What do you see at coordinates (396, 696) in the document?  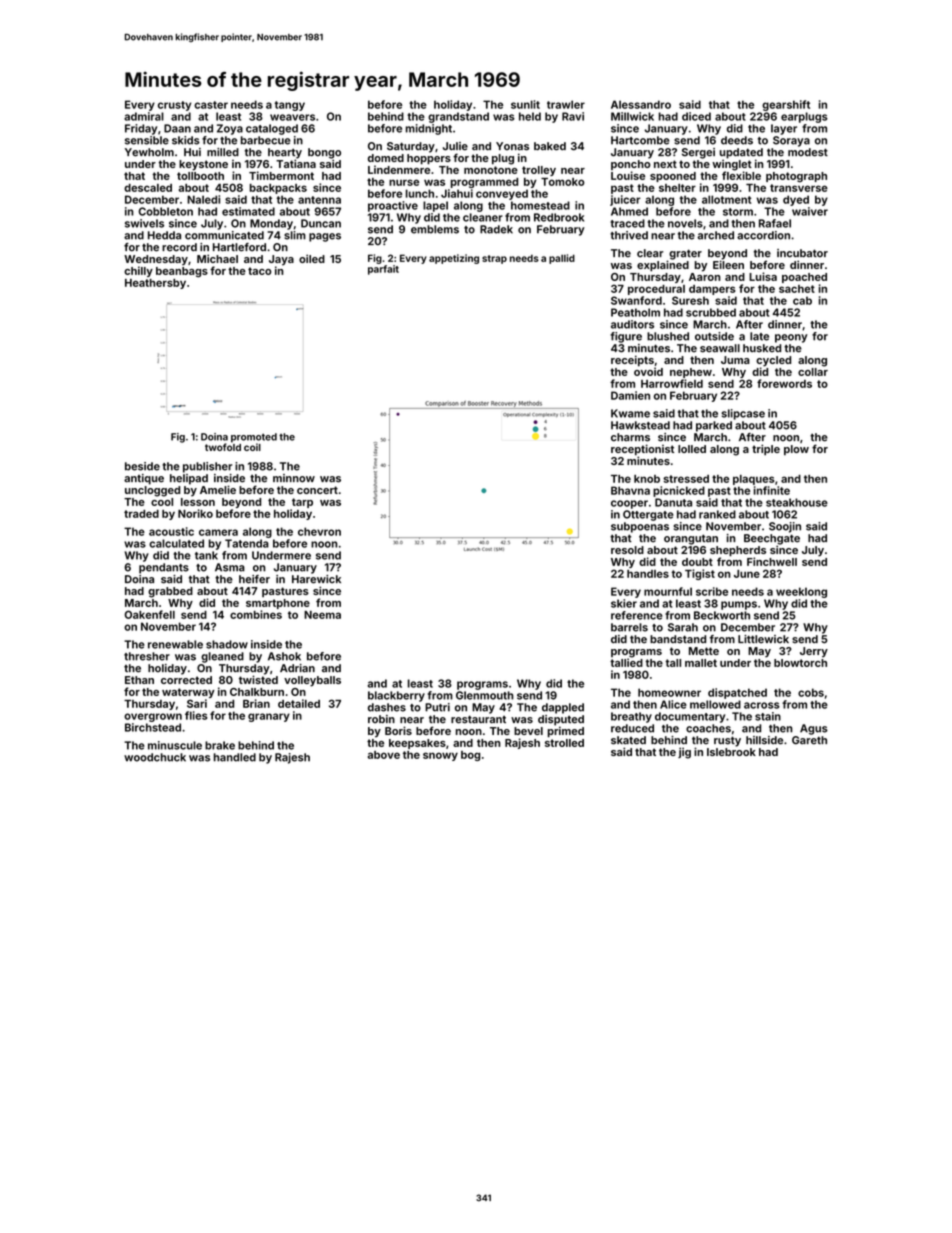 I see `blackberry` at bounding box center [396, 696].
